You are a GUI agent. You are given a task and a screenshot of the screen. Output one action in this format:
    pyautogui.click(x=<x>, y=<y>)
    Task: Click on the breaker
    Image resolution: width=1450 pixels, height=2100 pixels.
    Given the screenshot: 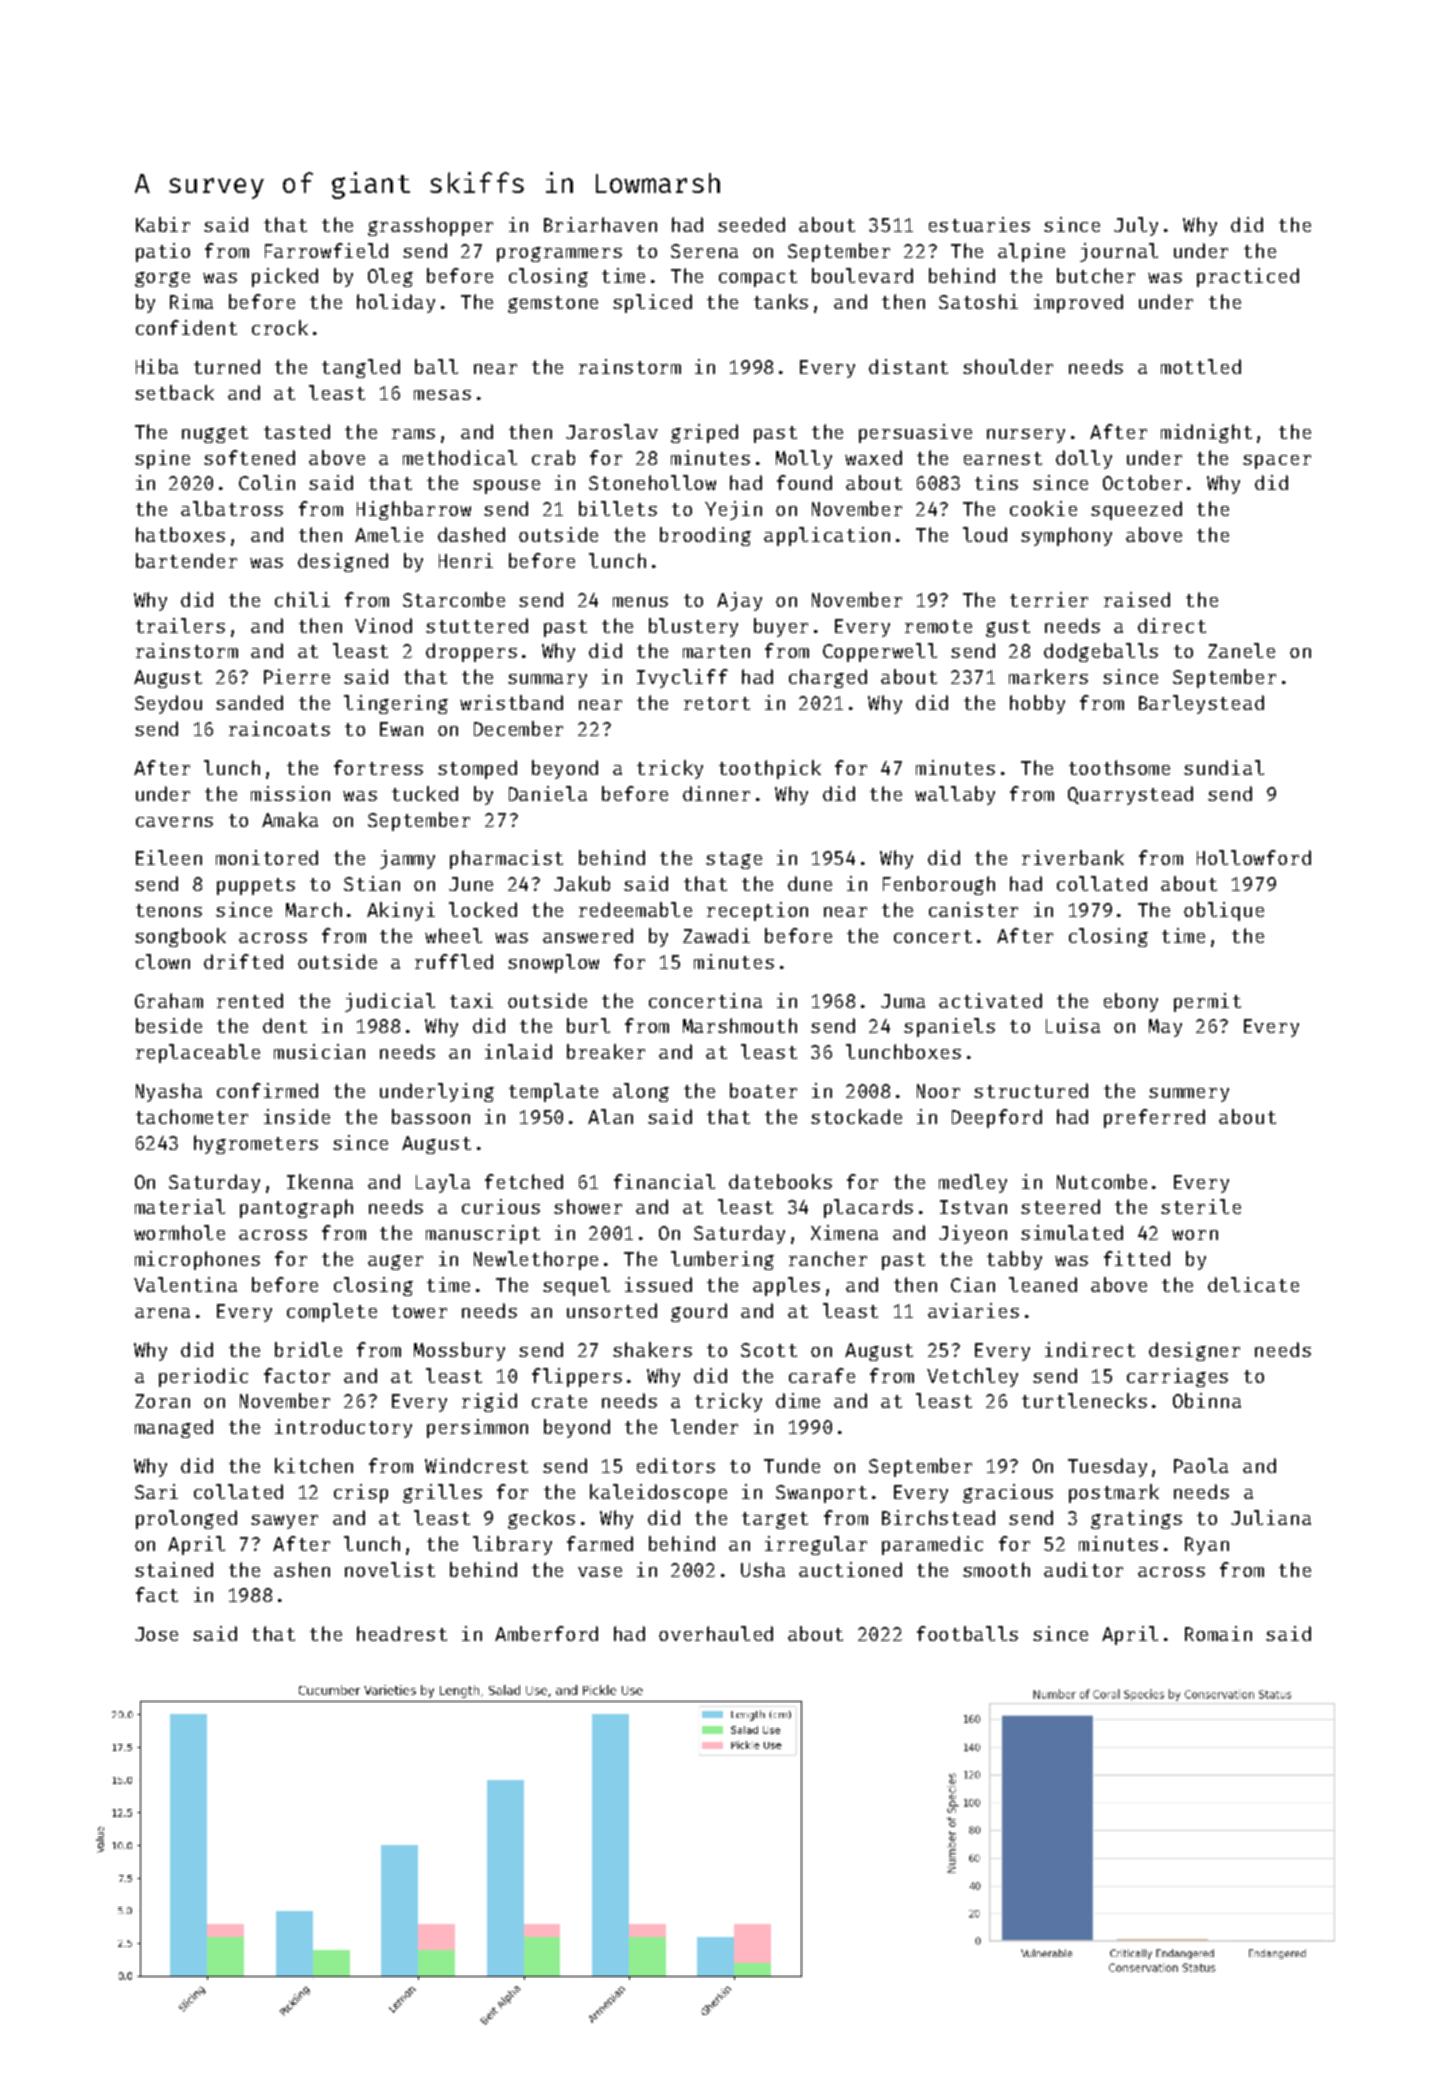 What is the action you would take?
    pyautogui.click(x=606, y=1051)
